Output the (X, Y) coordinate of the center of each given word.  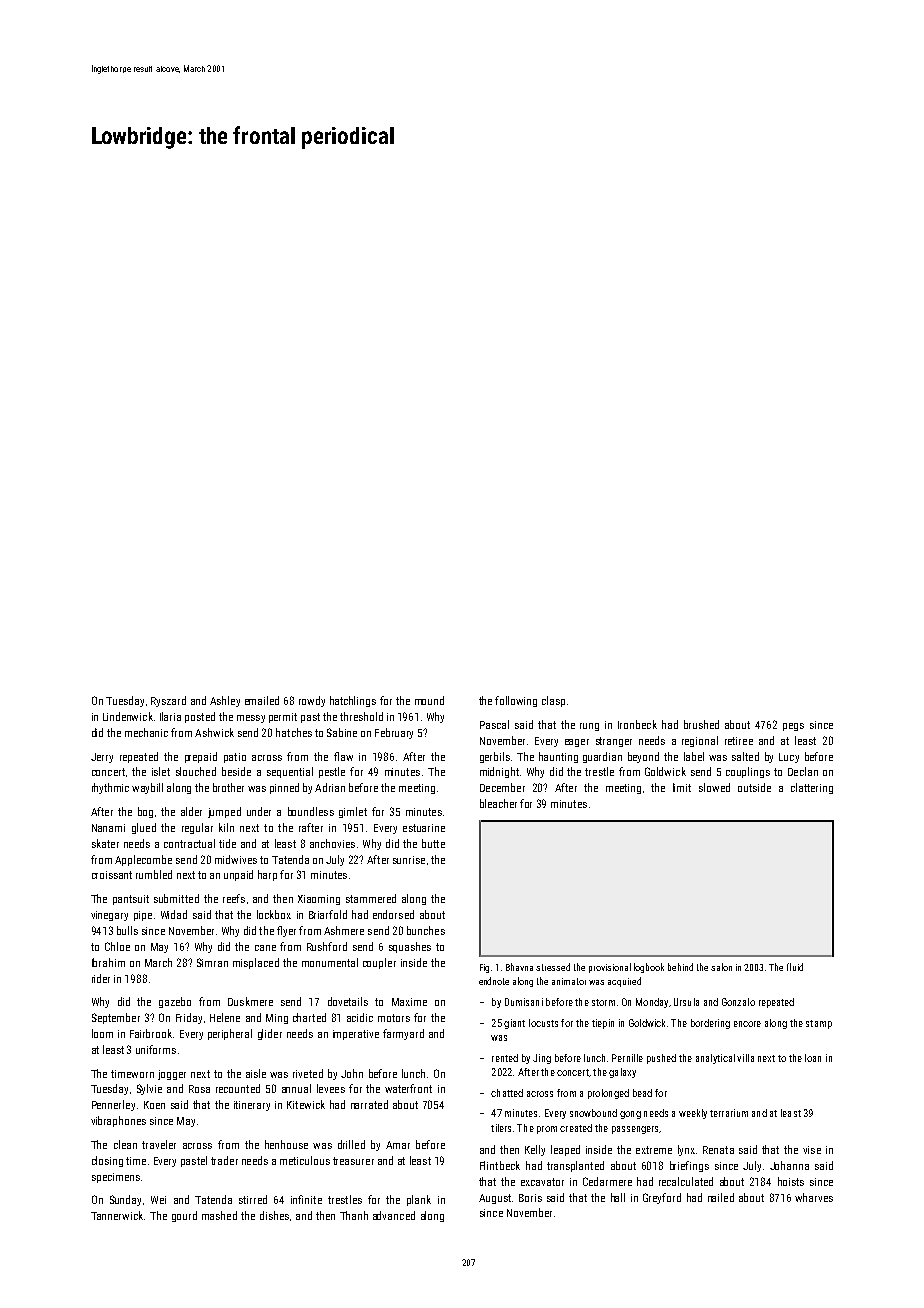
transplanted (575, 1166)
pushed (661, 1059)
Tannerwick (117, 1215)
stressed (553, 967)
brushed (701, 724)
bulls (127, 930)
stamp (819, 1024)
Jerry (102, 758)
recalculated (686, 1181)
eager (577, 743)
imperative (356, 1035)
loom (102, 1033)
